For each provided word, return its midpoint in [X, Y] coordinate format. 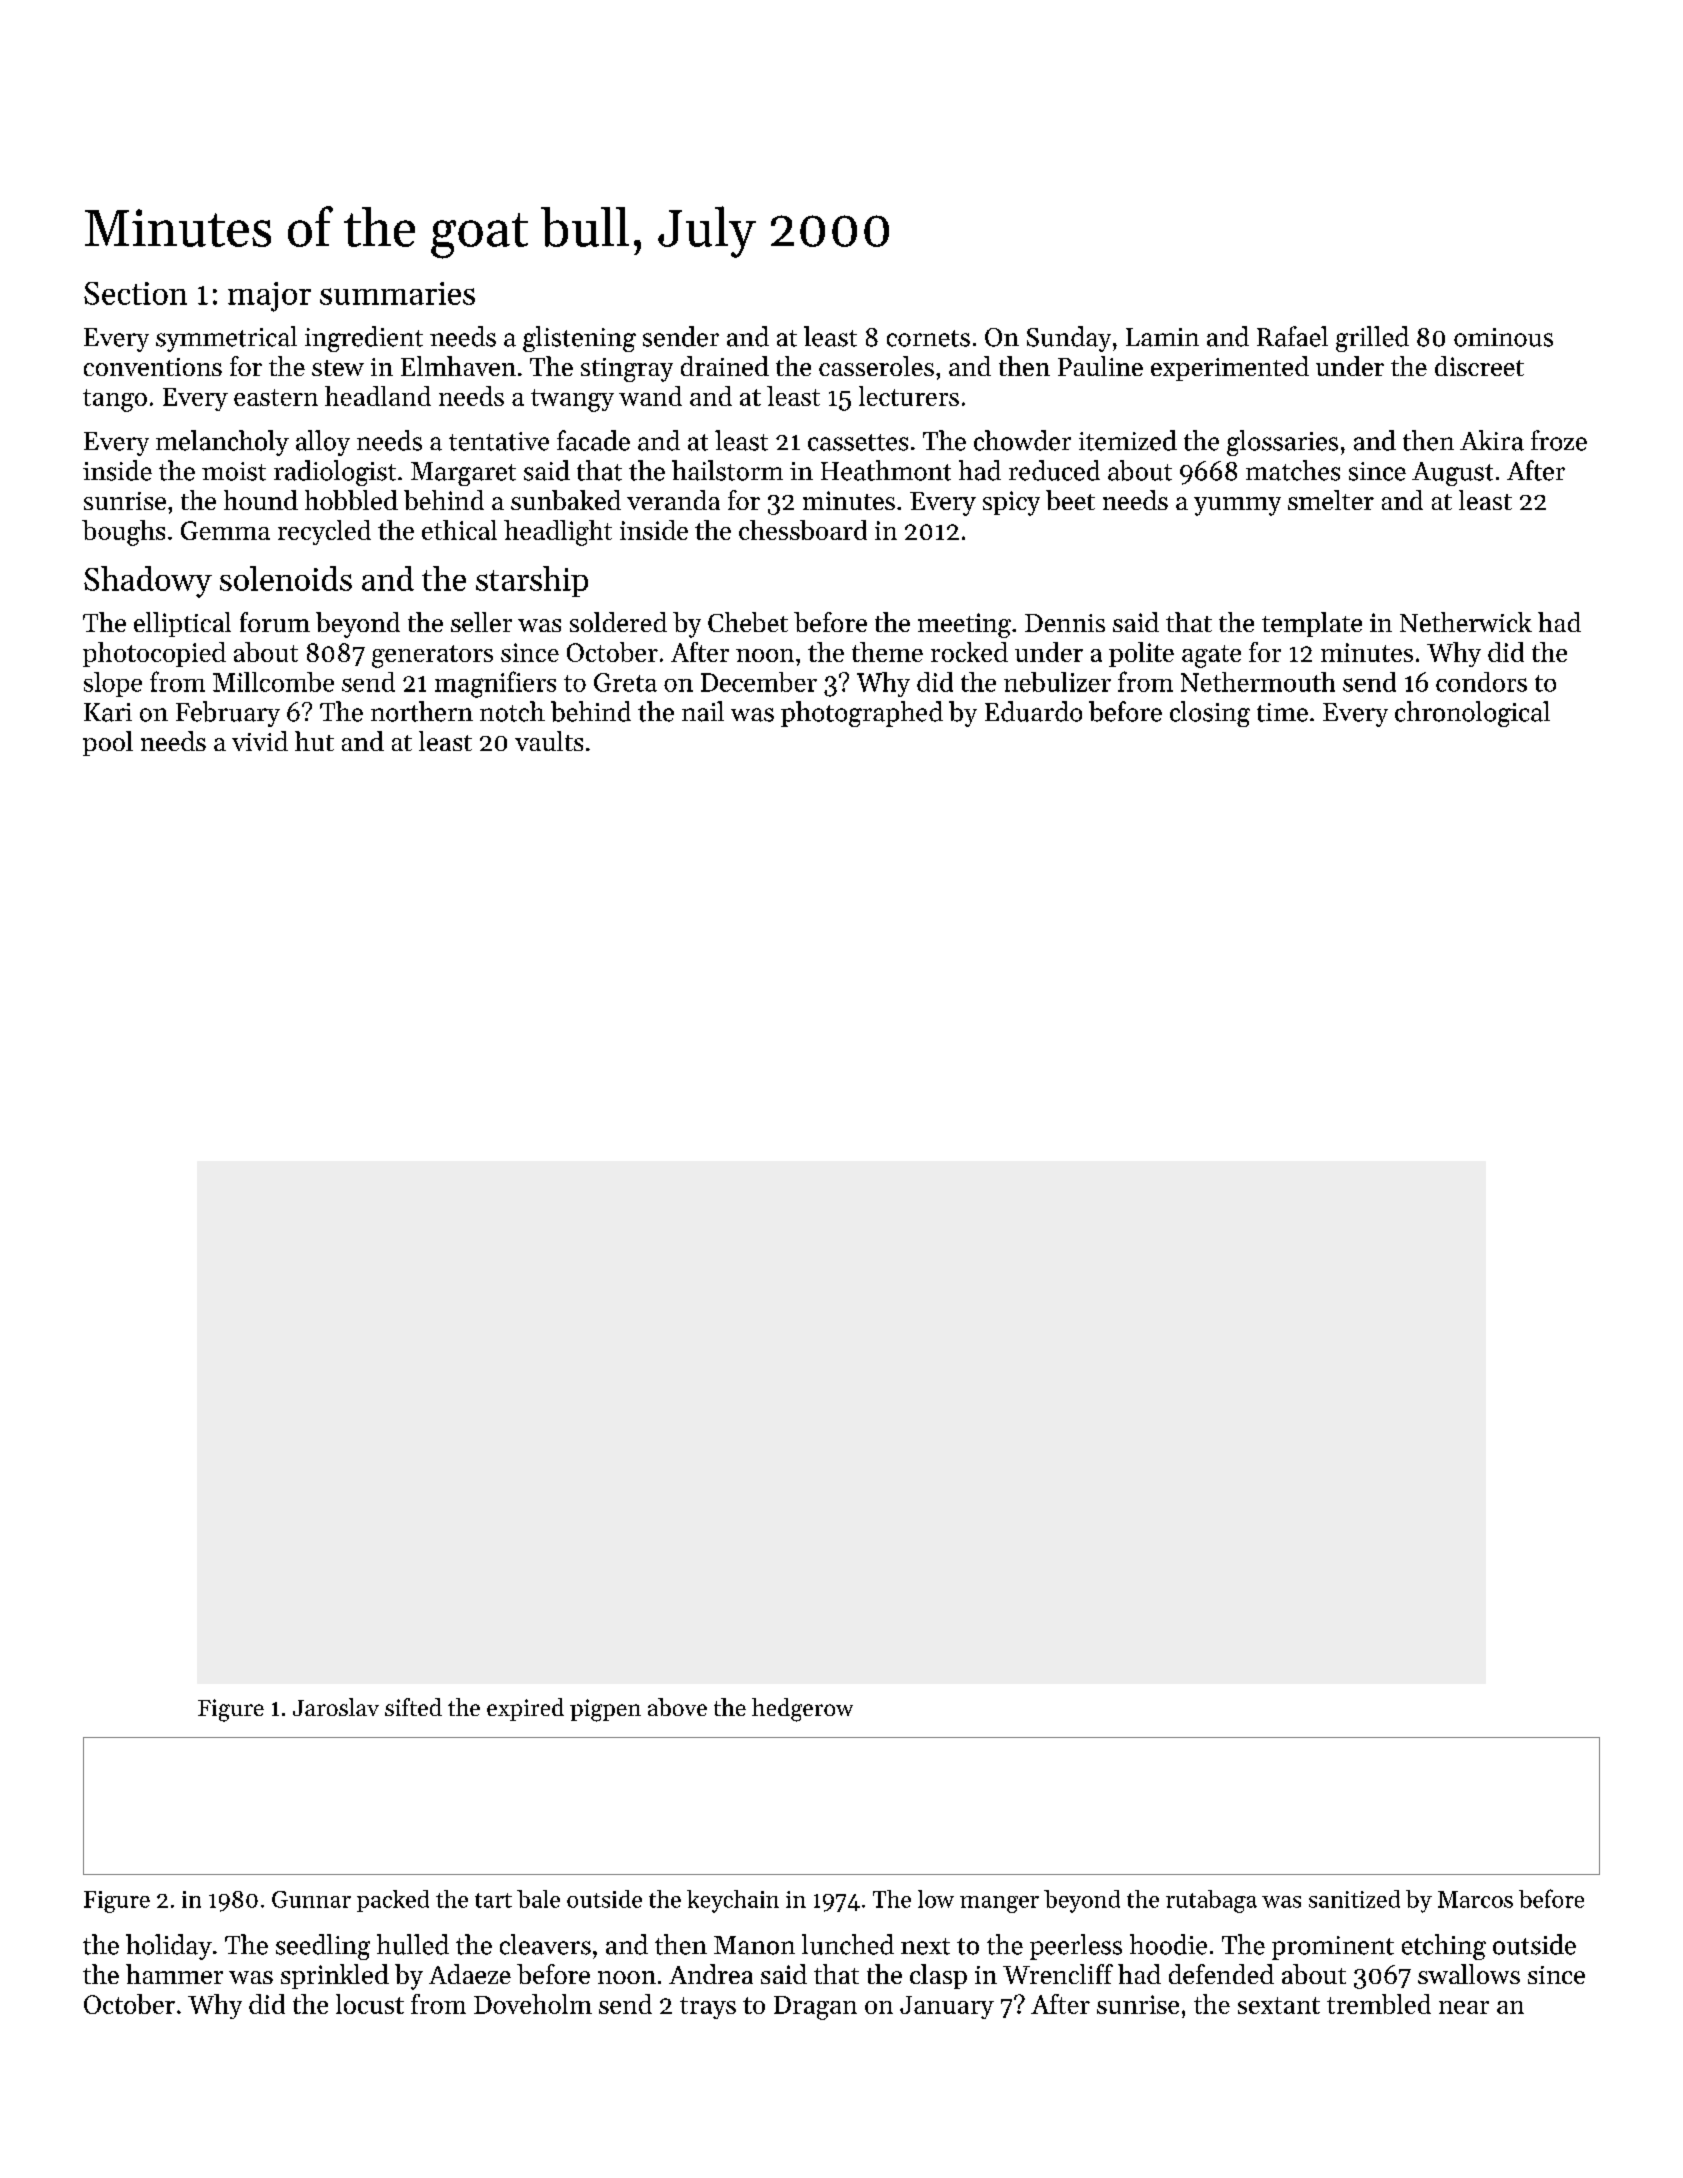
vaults [549, 741]
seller [481, 622]
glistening [579, 339]
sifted [413, 1707]
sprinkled [335, 1976]
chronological [1472, 714]
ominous [1503, 337]
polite [1141, 654]
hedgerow [802, 1710]
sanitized [1354, 1899]
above [677, 1707]
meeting [964, 625]
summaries [397, 293]
